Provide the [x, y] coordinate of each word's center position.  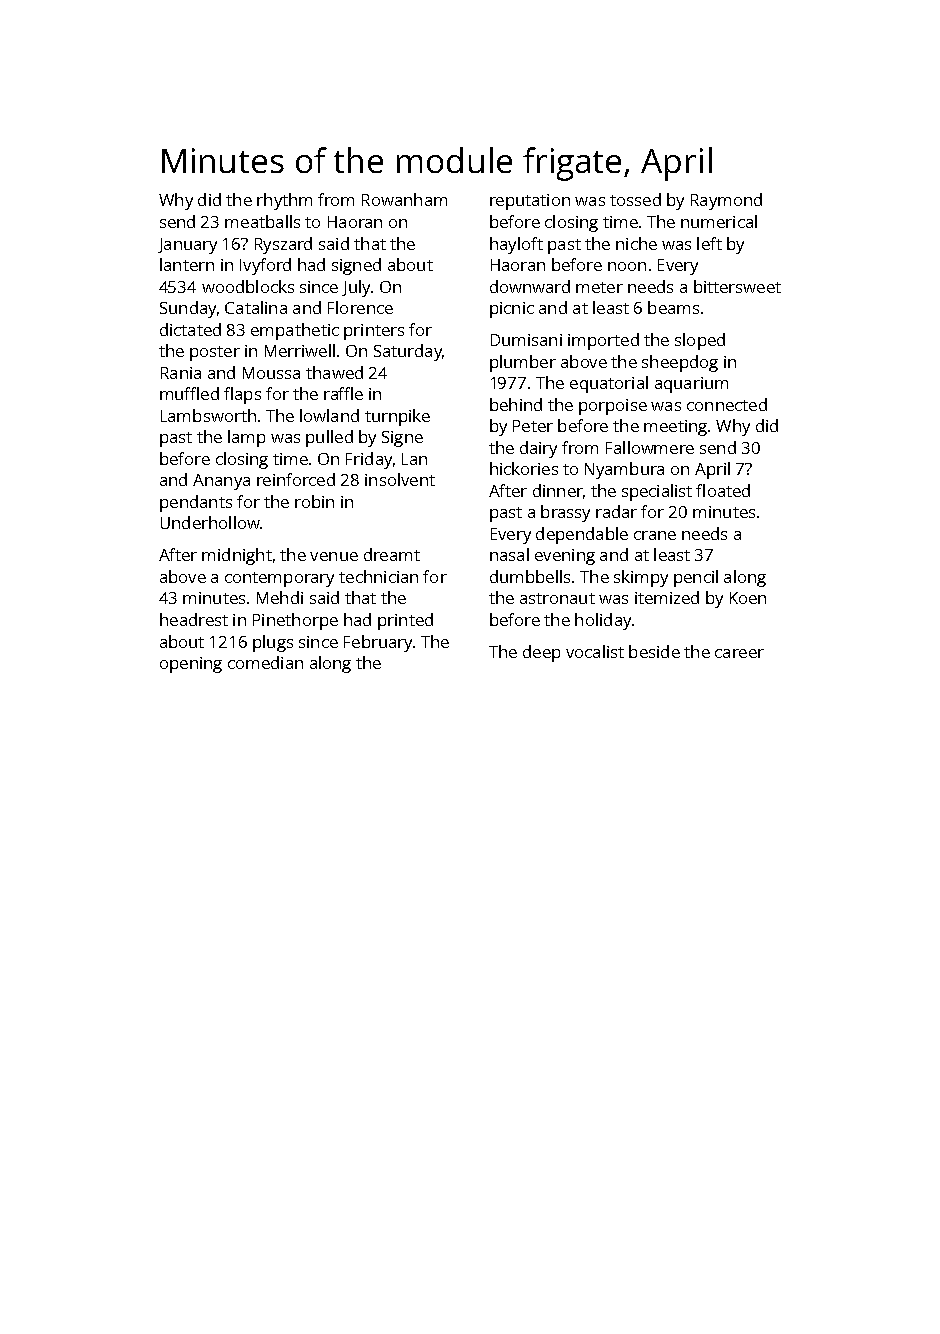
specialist [657, 492]
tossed [635, 199]
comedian [265, 662]
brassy [565, 513]
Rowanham [404, 199]
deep [541, 653]
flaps [242, 395]
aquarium [691, 385]
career [739, 653]
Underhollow [210, 522]
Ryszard [283, 245]
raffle [343, 393]
